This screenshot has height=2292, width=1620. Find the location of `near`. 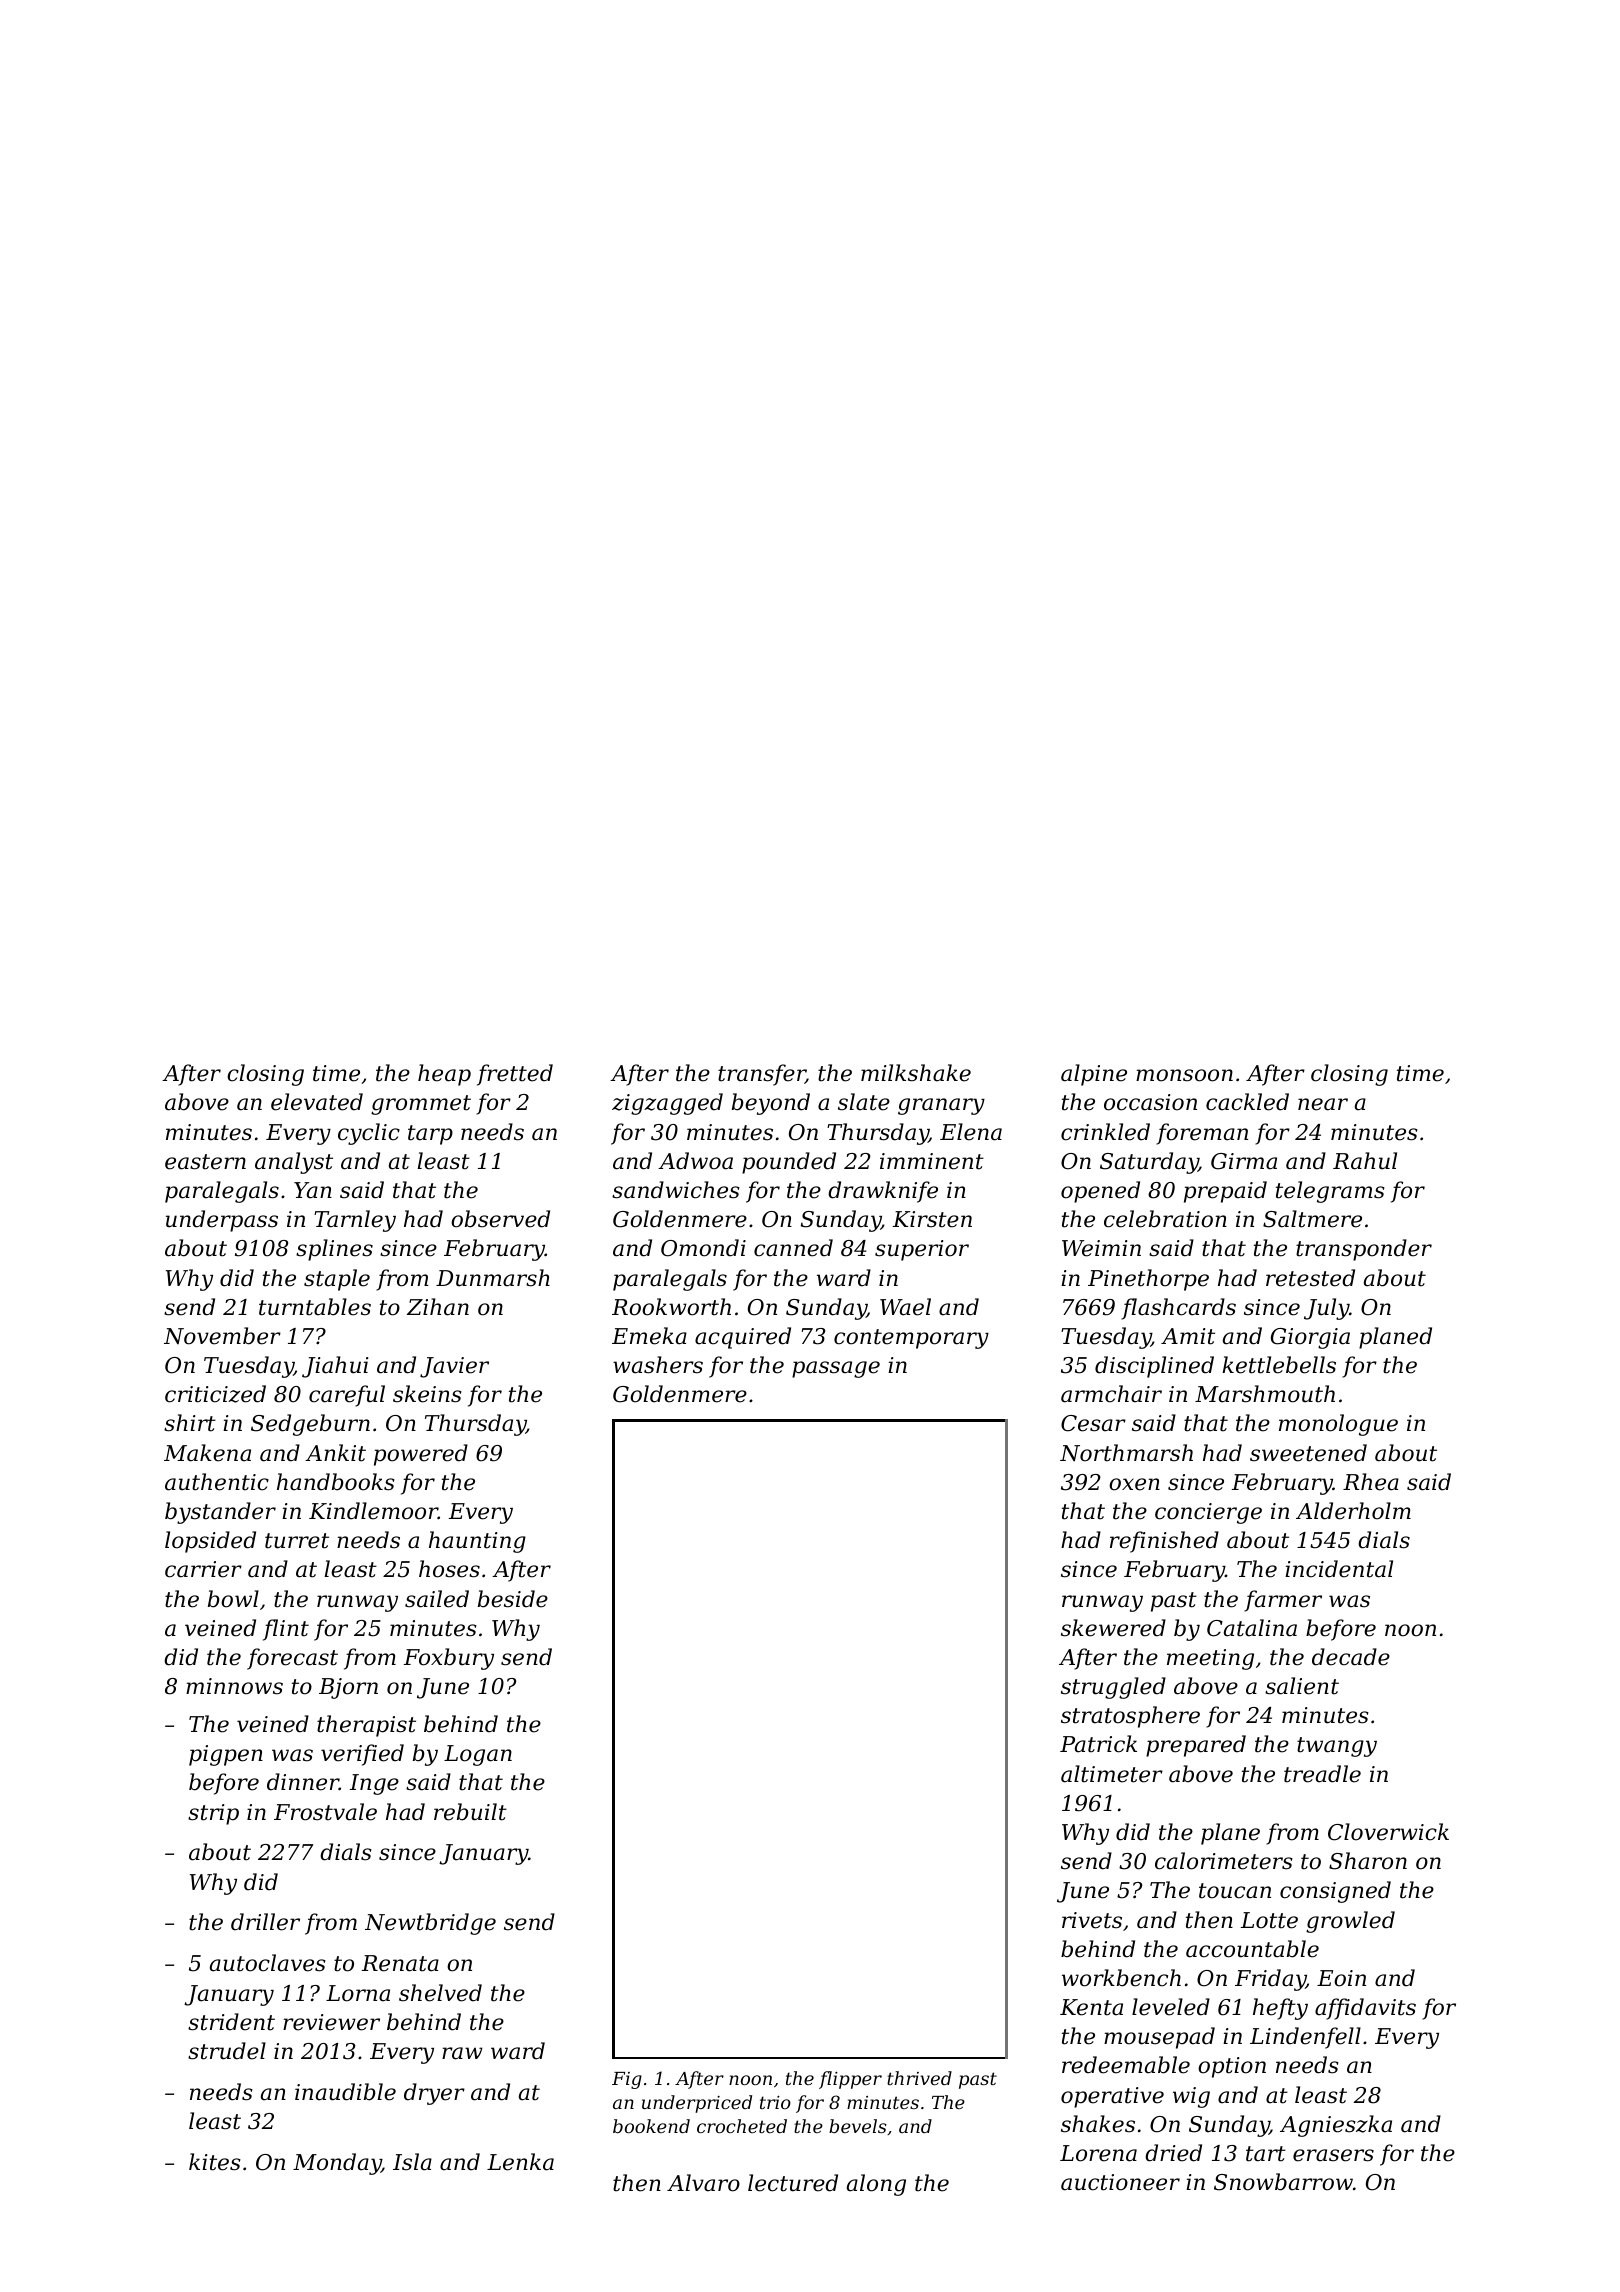

near is located at coordinates (1323, 1104).
